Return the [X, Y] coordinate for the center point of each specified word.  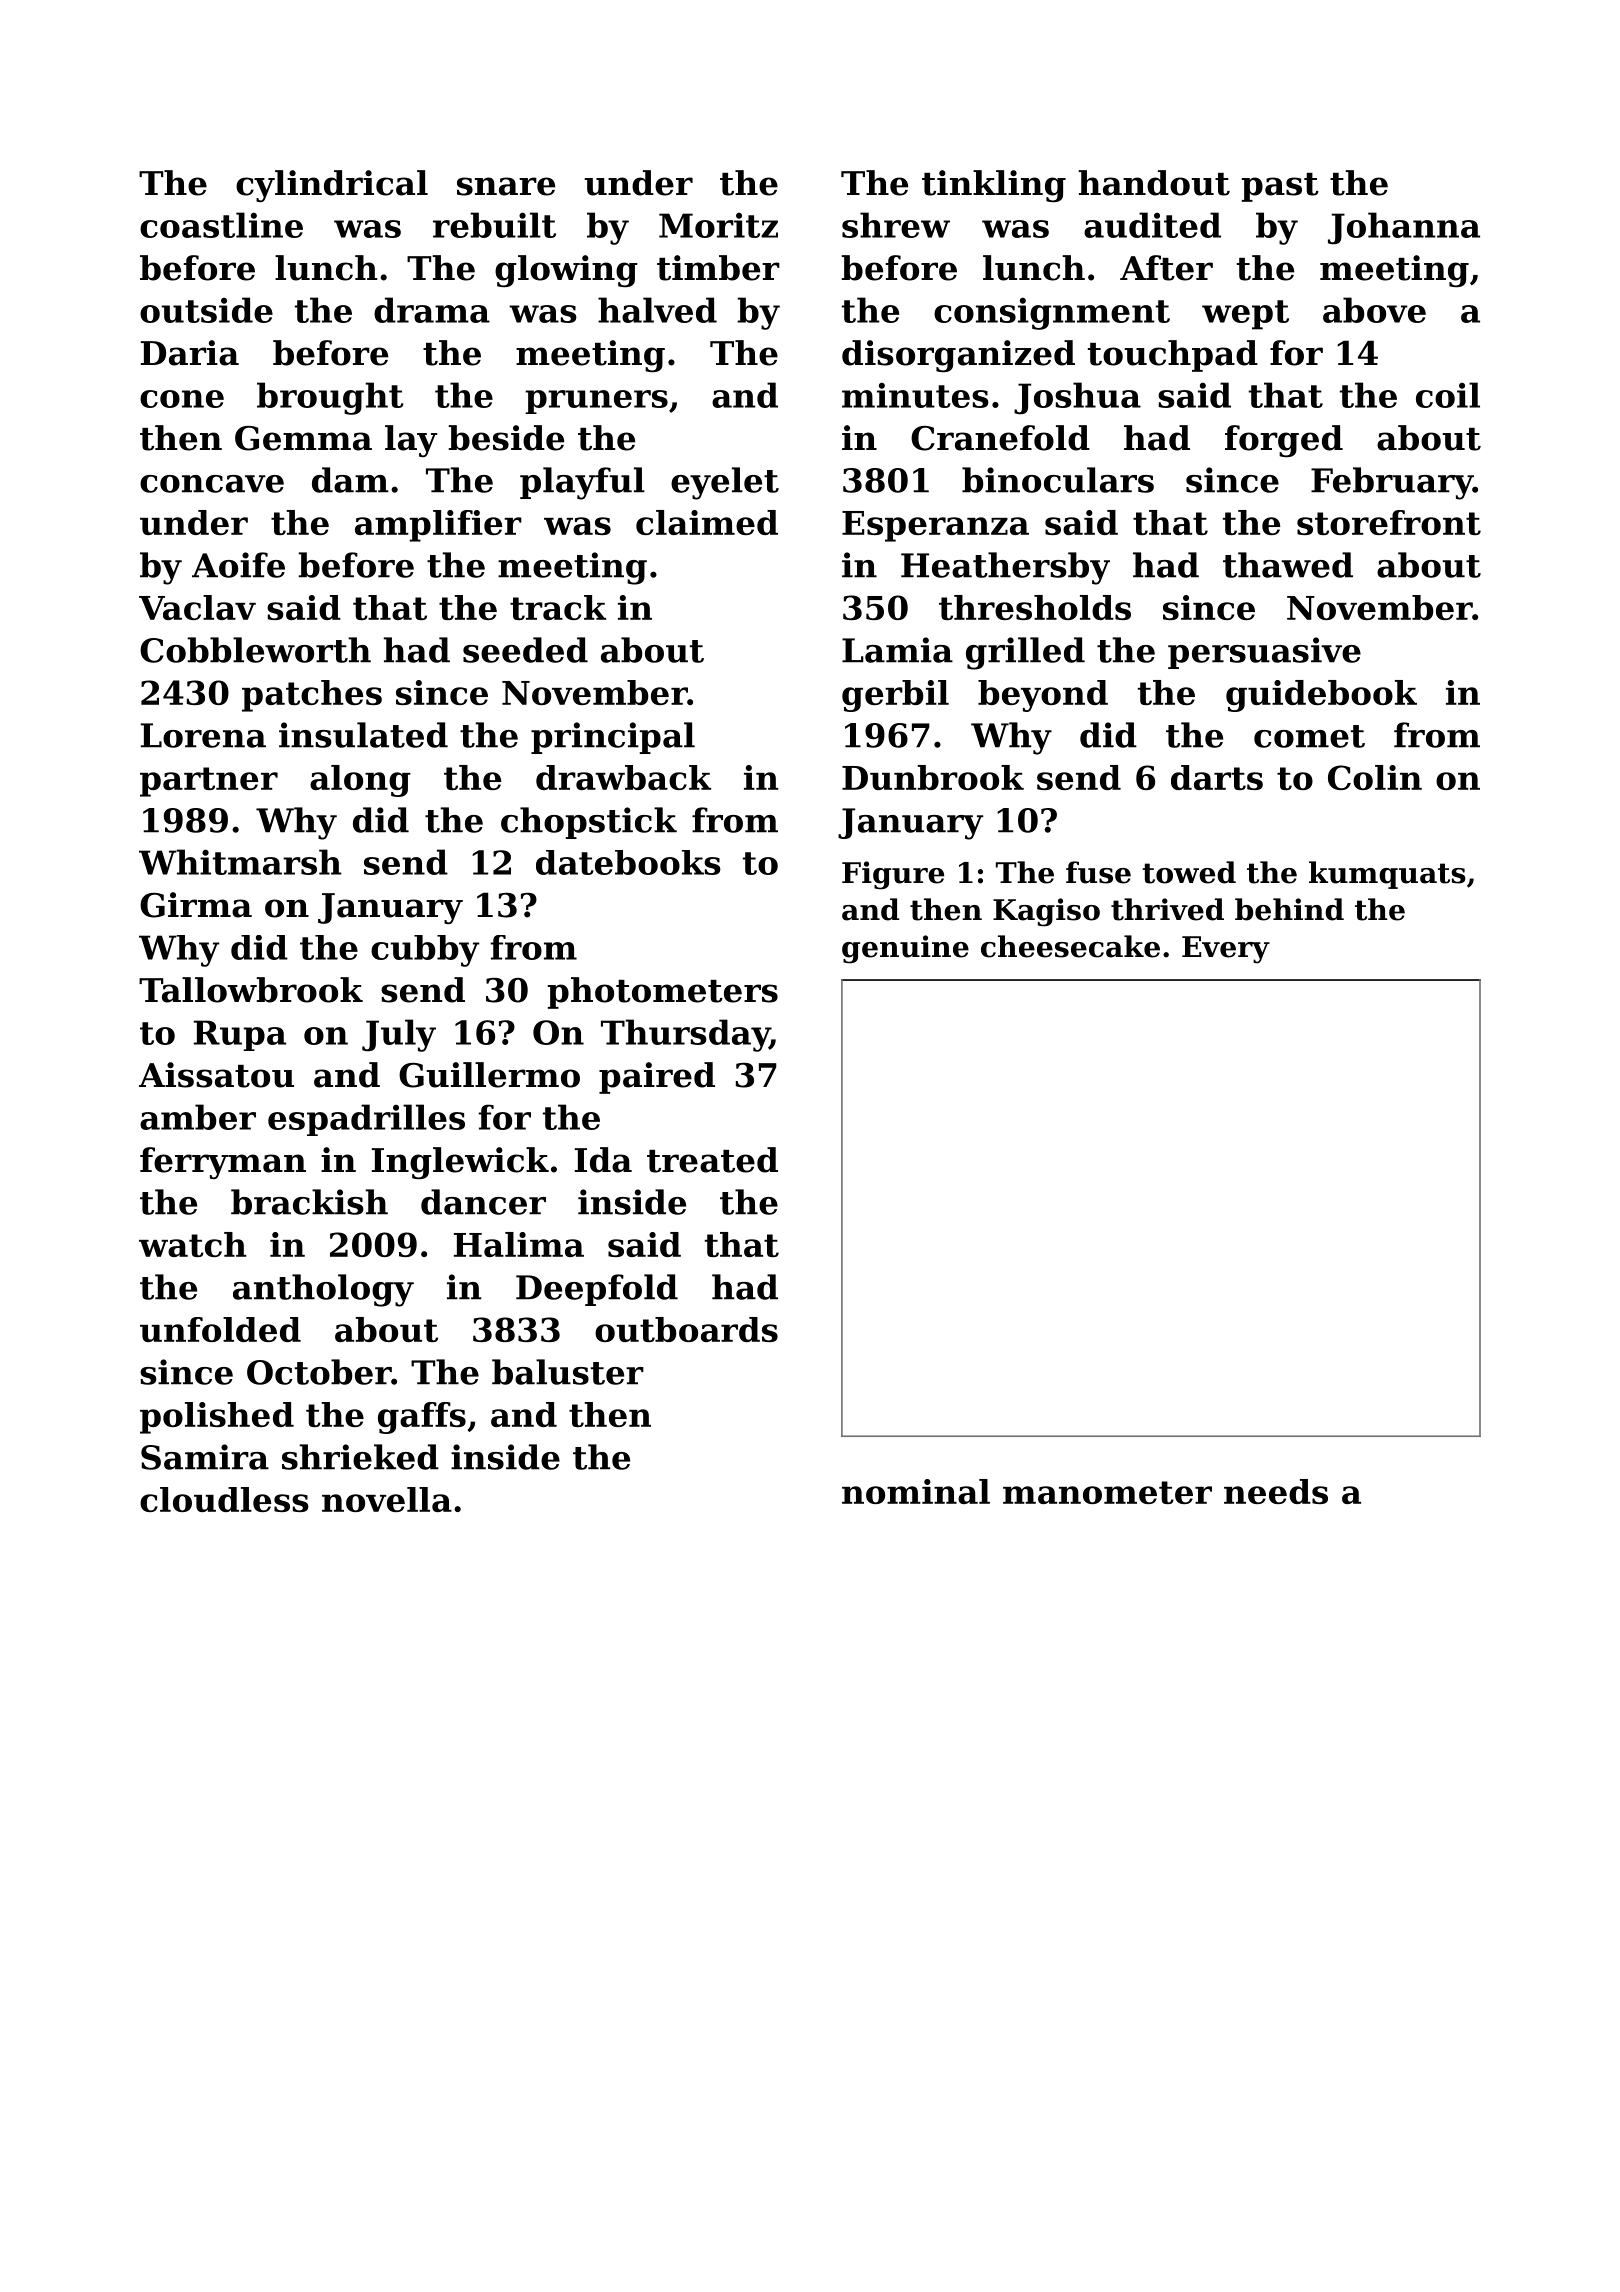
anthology [323, 1290]
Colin [1375, 777]
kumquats [1387, 875]
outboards [686, 1329]
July [399, 1035]
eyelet [725, 483]
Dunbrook [933, 777]
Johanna [1404, 228]
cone [182, 399]
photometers [662, 993]
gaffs [422, 1418]
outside [206, 310]
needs [1276, 1491]
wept [1245, 315]
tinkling [994, 186]
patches [312, 696]
